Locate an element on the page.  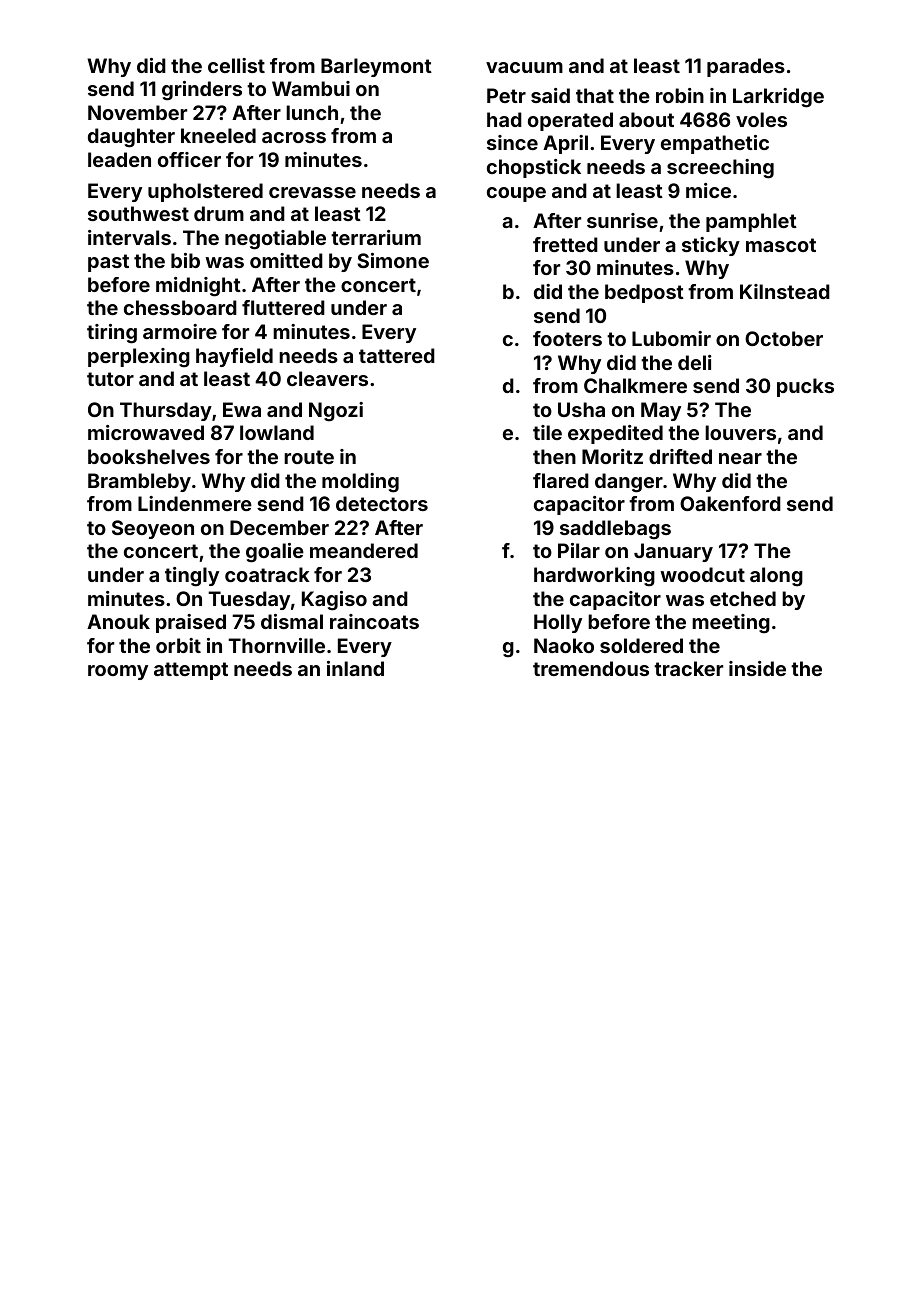
along is located at coordinates (776, 577).
